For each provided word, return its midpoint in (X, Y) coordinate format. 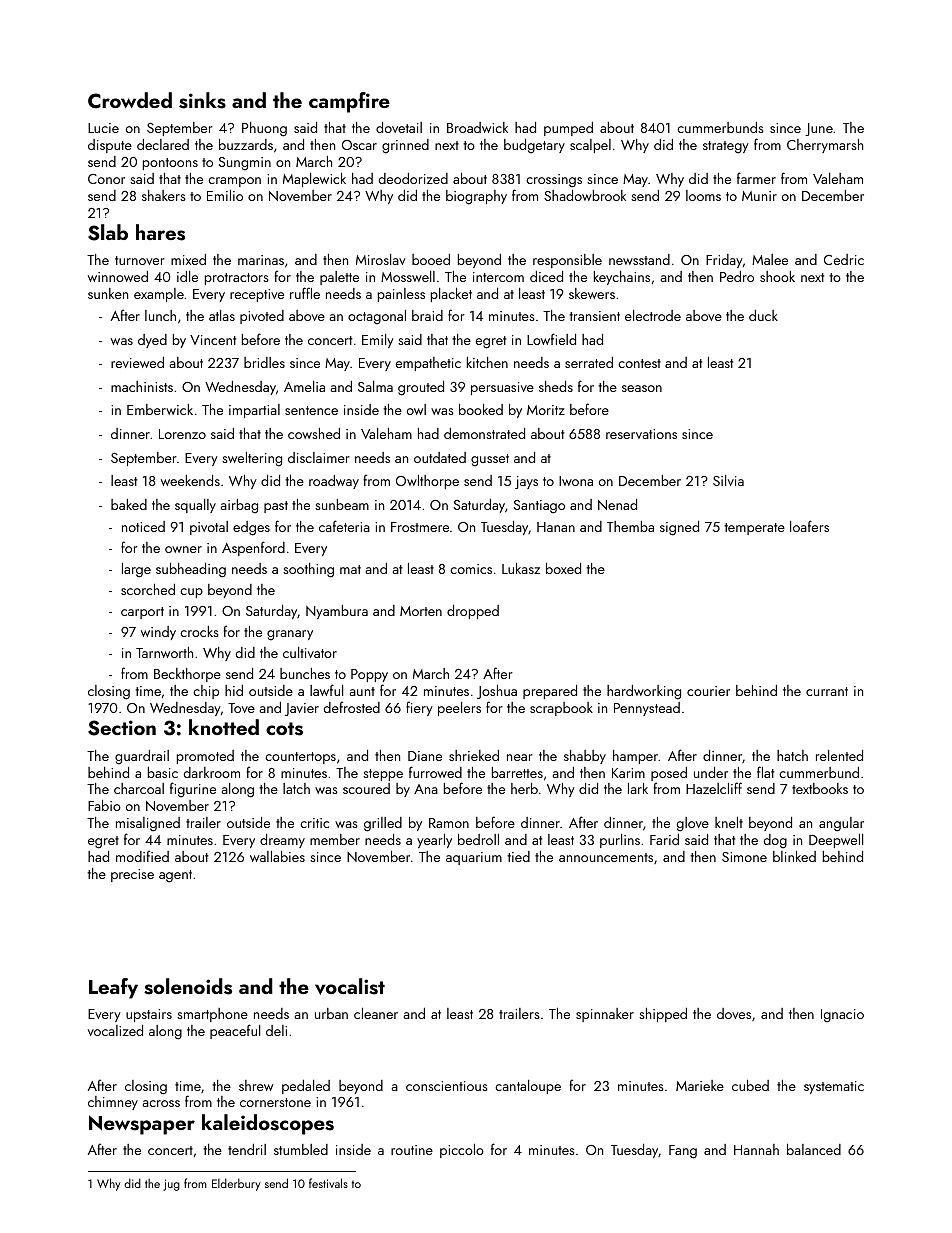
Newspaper (142, 1125)
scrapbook (561, 709)
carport (142, 613)
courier (708, 691)
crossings (554, 181)
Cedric (844, 259)
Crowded (130, 100)
